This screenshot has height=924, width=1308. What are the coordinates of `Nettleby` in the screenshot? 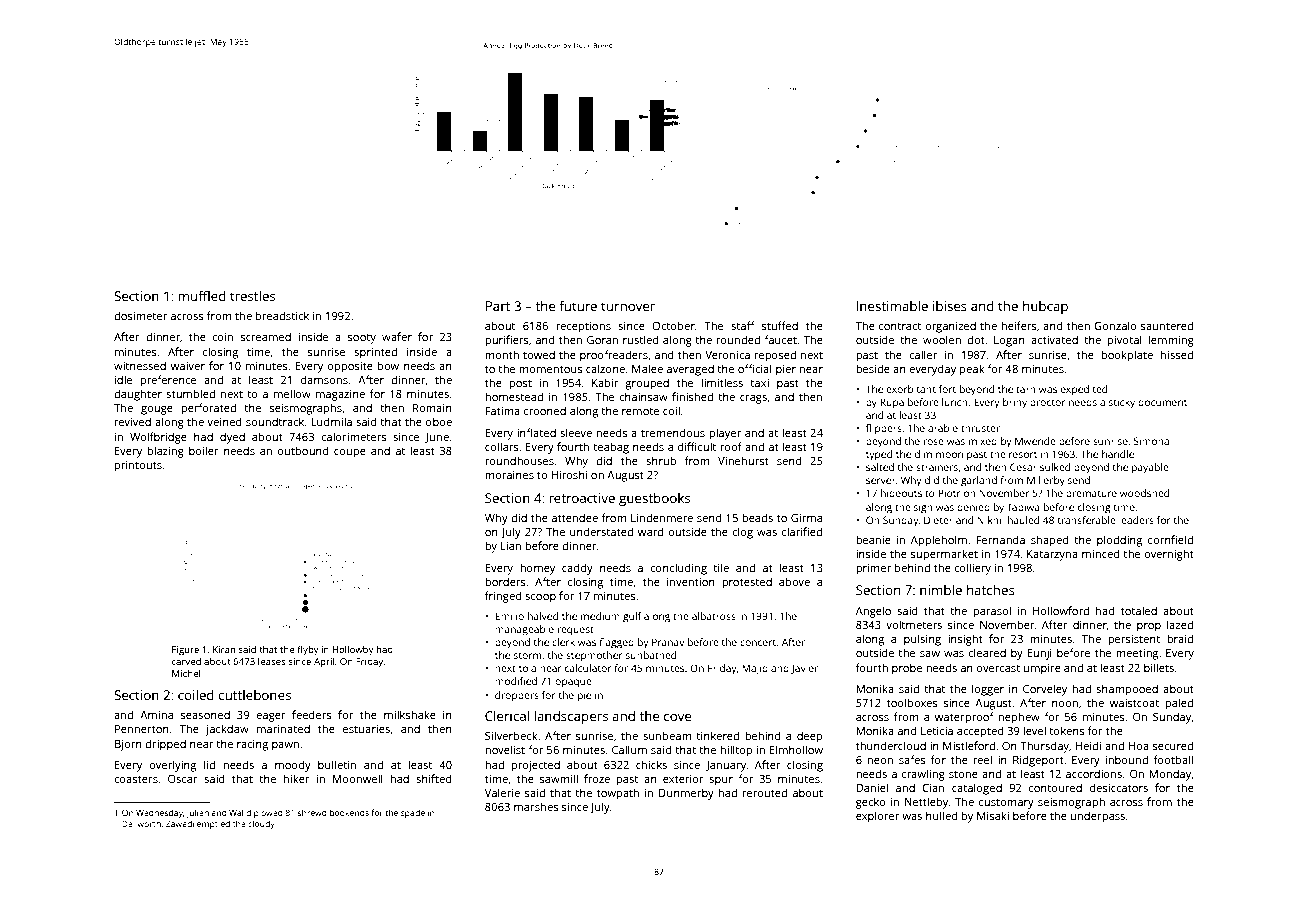 It's located at (927, 803).
